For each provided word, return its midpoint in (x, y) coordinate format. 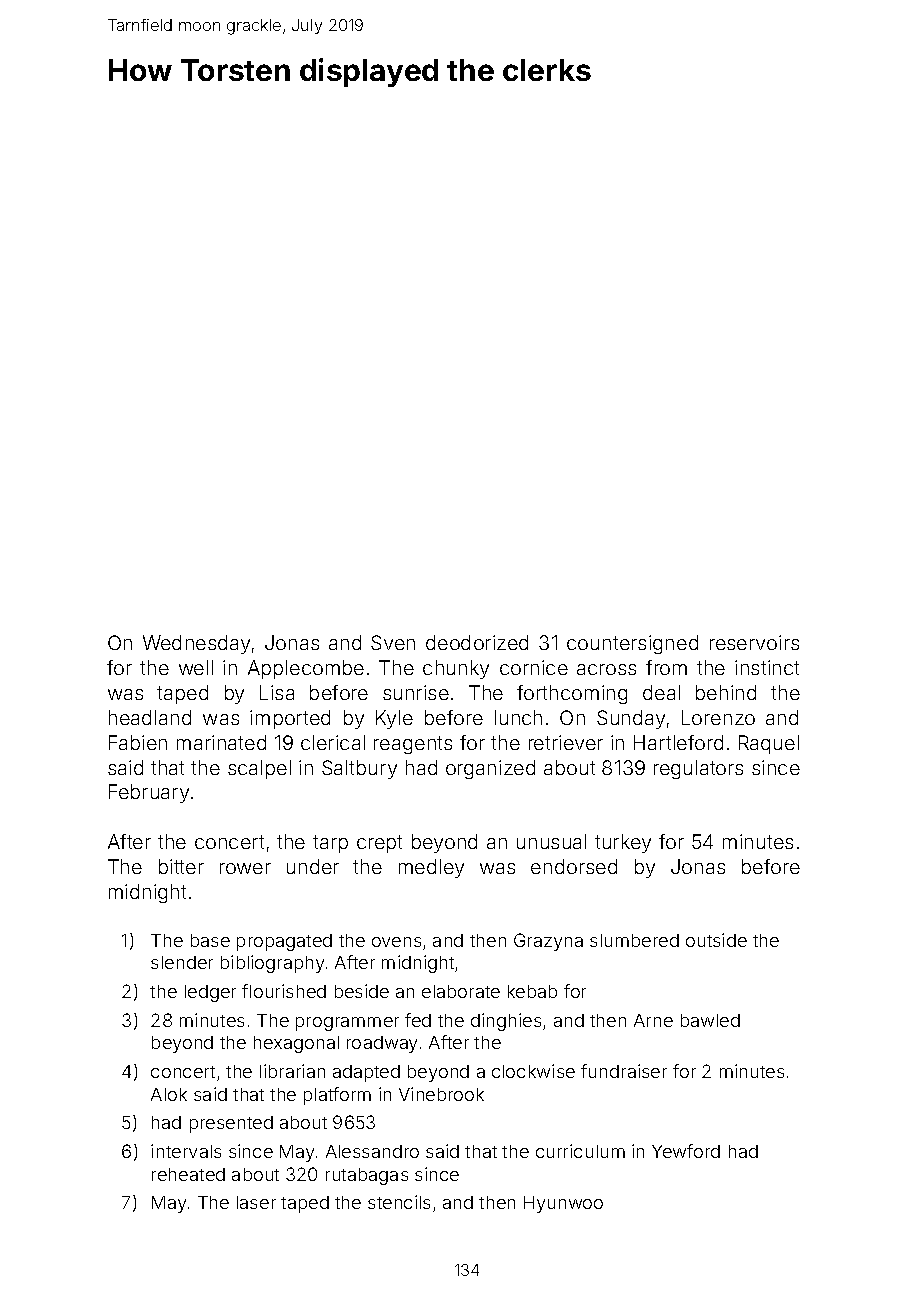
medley (431, 868)
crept (379, 844)
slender (182, 962)
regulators (698, 769)
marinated (221, 742)
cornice (534, 667)
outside (716, 940)
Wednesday (196, 644)
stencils (399, 1202)
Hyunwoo (563, 1204)
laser (256, 1202)
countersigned (632, 644)
